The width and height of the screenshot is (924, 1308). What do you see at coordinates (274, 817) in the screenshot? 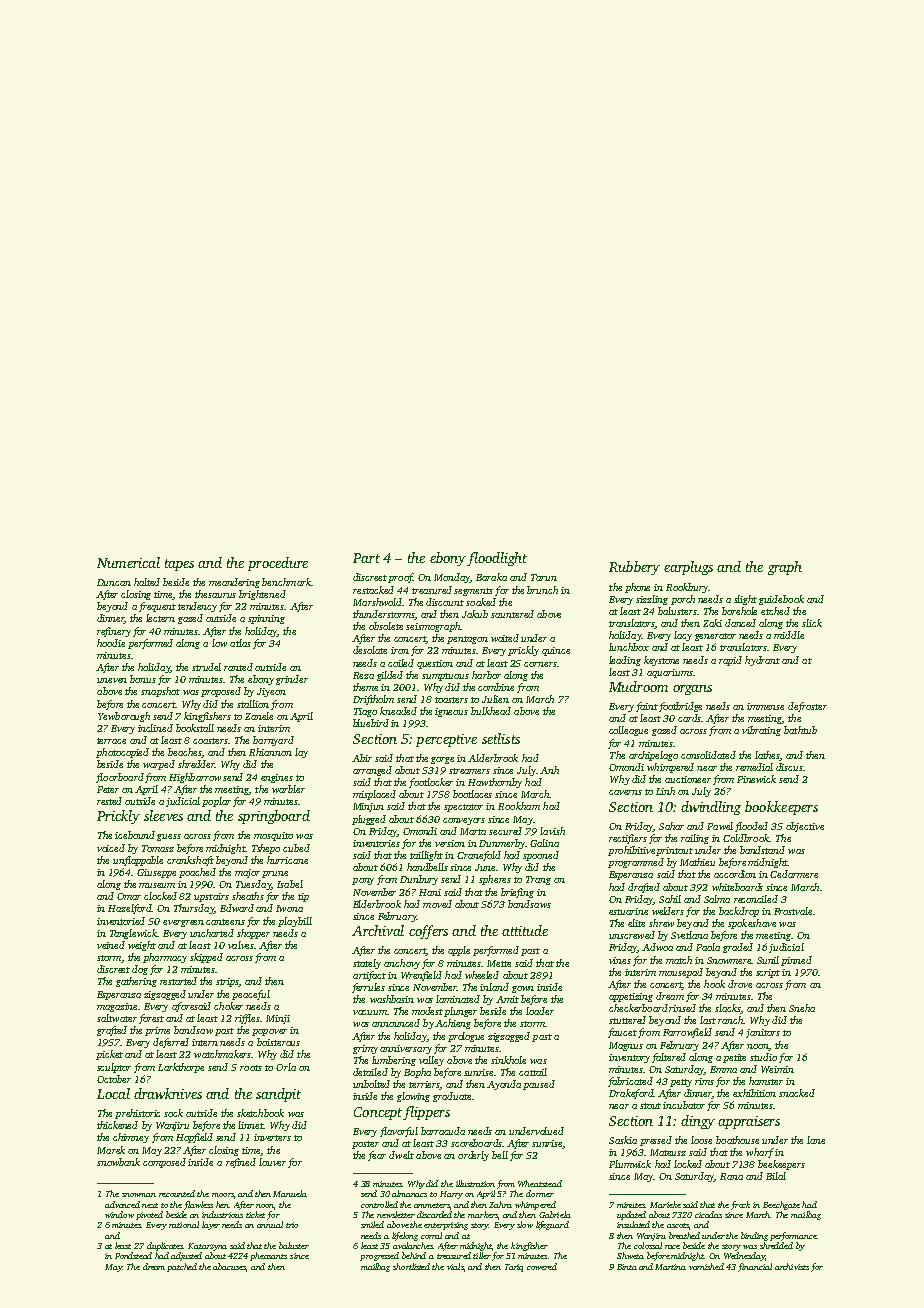
I see `springboard` at bounding box center [274, 817].
